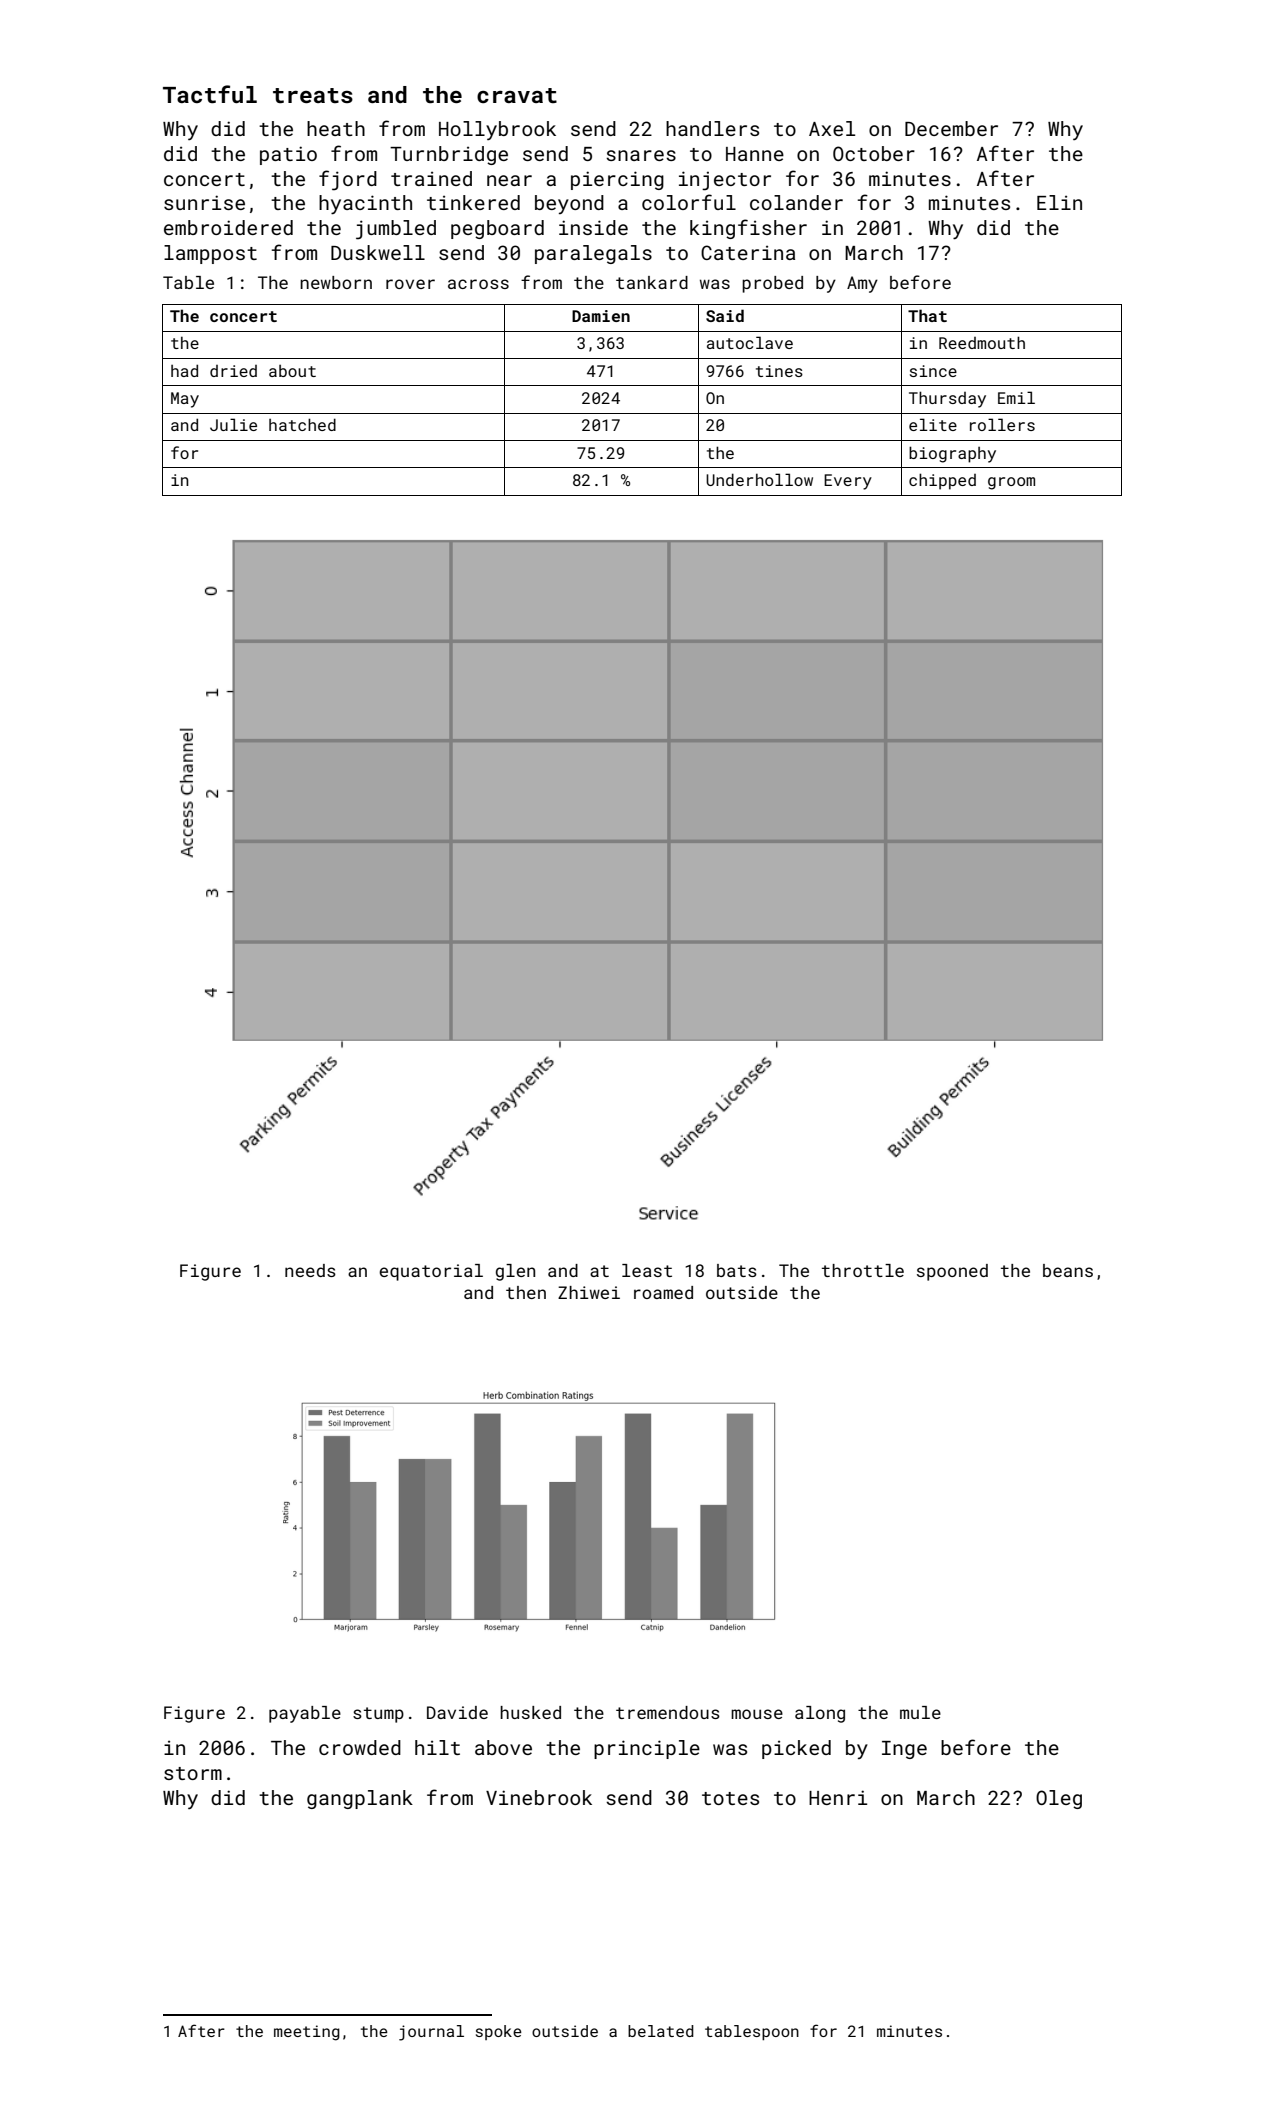 The height and width of the screenshot is (2116, 1284). What do you see at coordinates (1059, 1799) in the screenshot?
I see `Oleg` at bounding box center [1059, 1799].
